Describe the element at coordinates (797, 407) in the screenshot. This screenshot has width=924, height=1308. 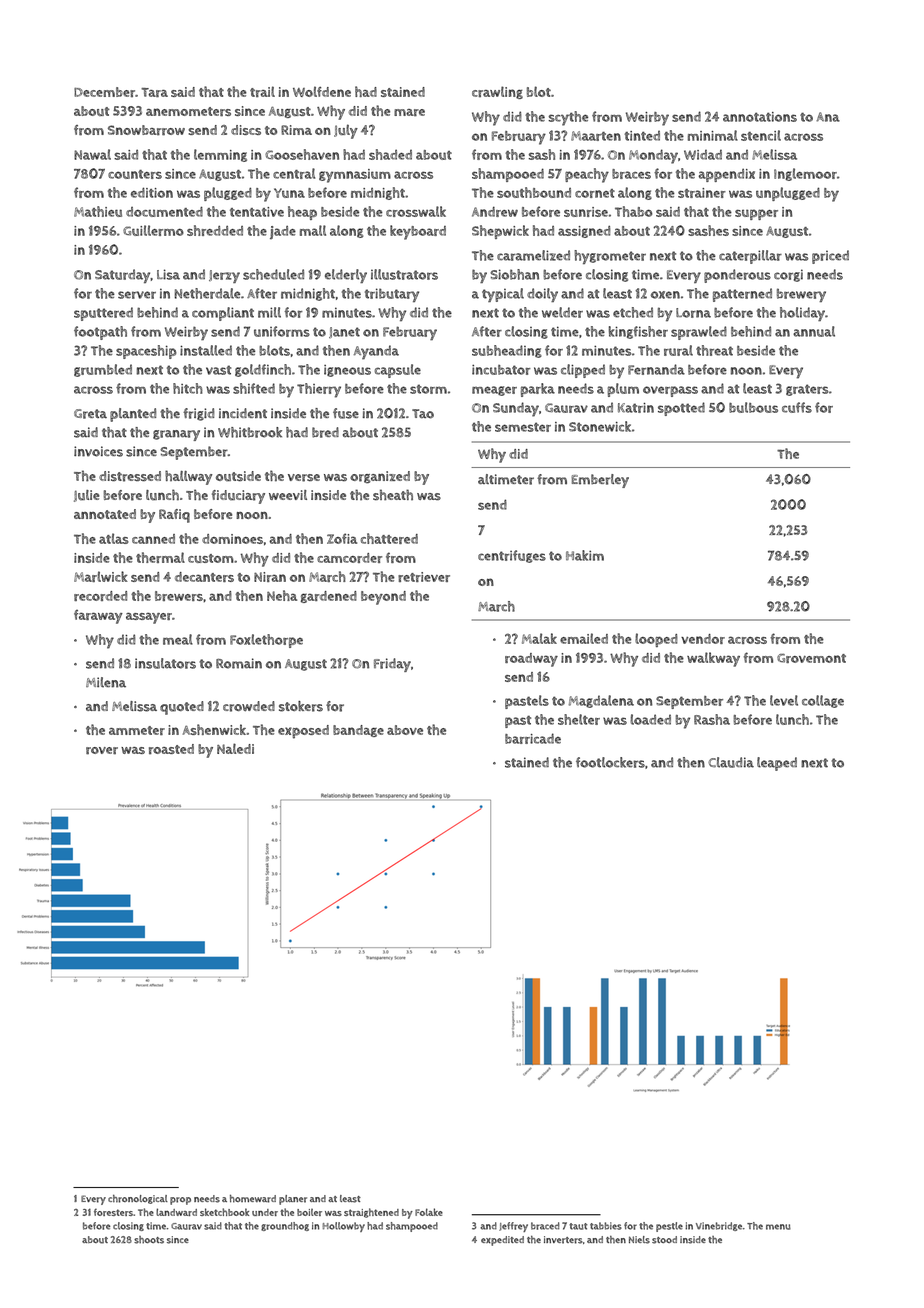
I see `cuffs` at that location.
